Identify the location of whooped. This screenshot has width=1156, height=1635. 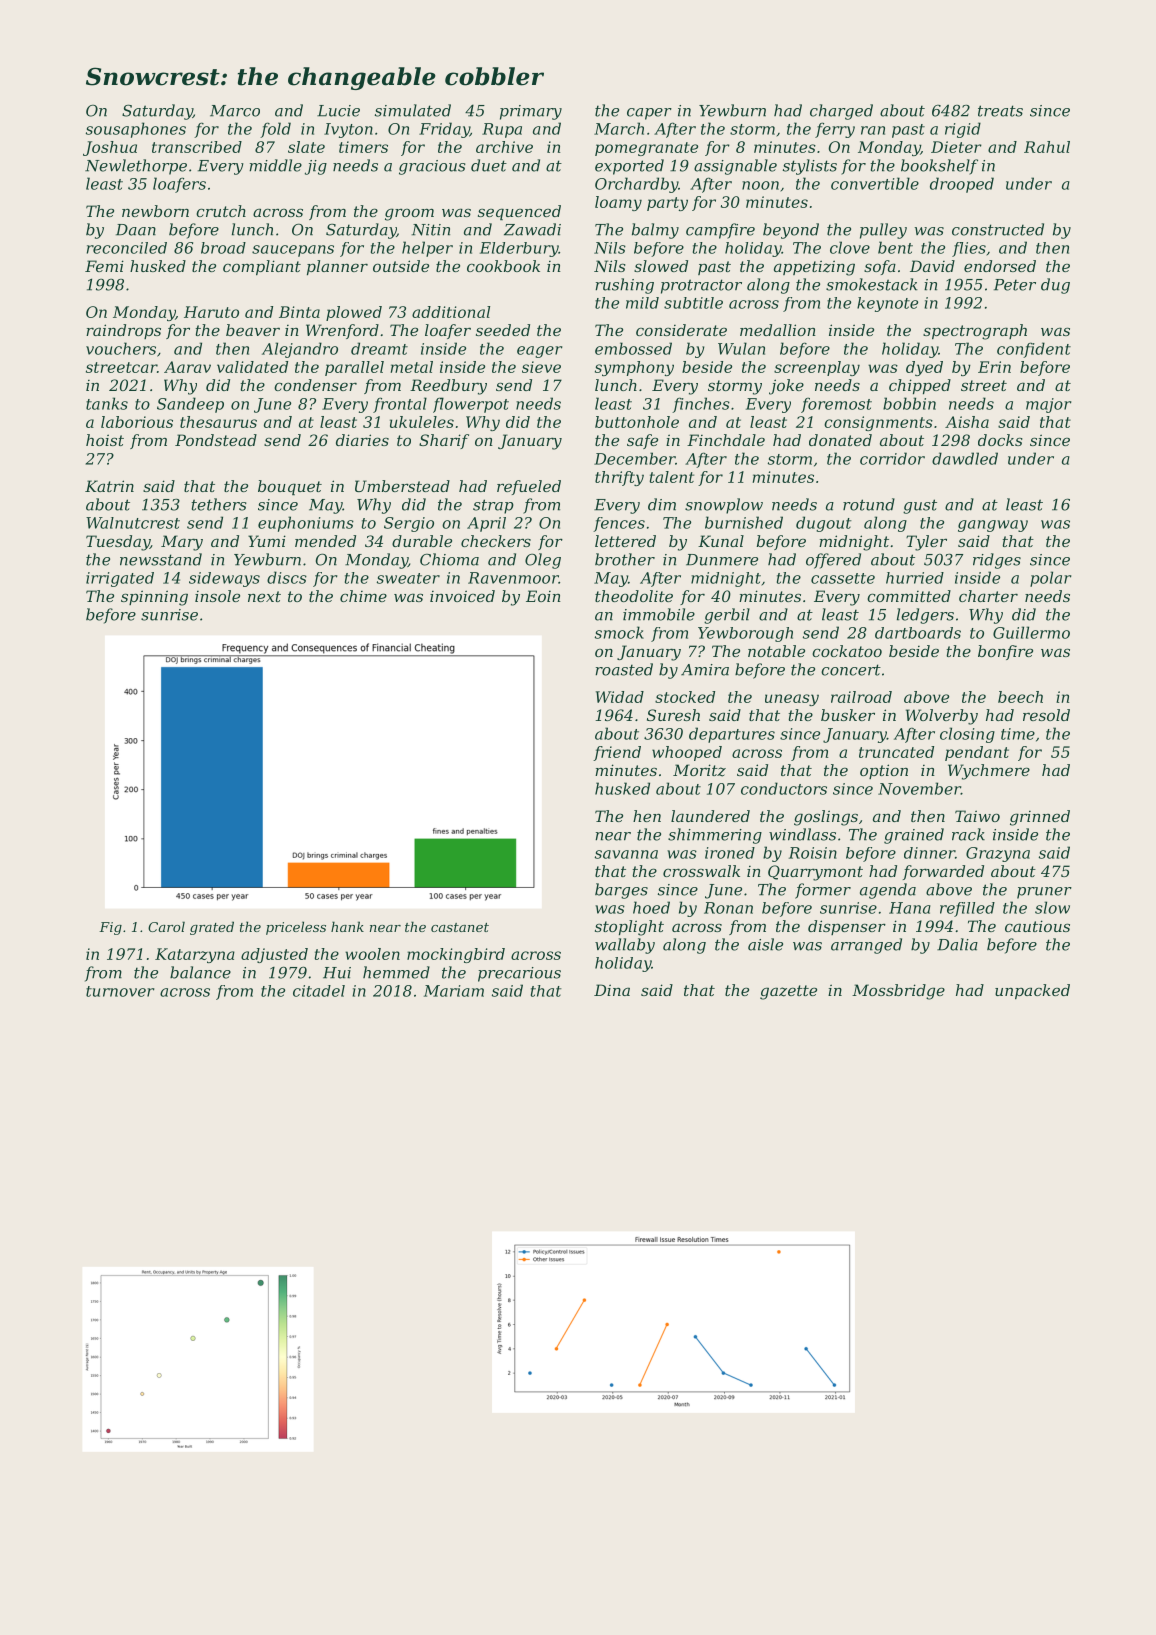
(687, 753).
